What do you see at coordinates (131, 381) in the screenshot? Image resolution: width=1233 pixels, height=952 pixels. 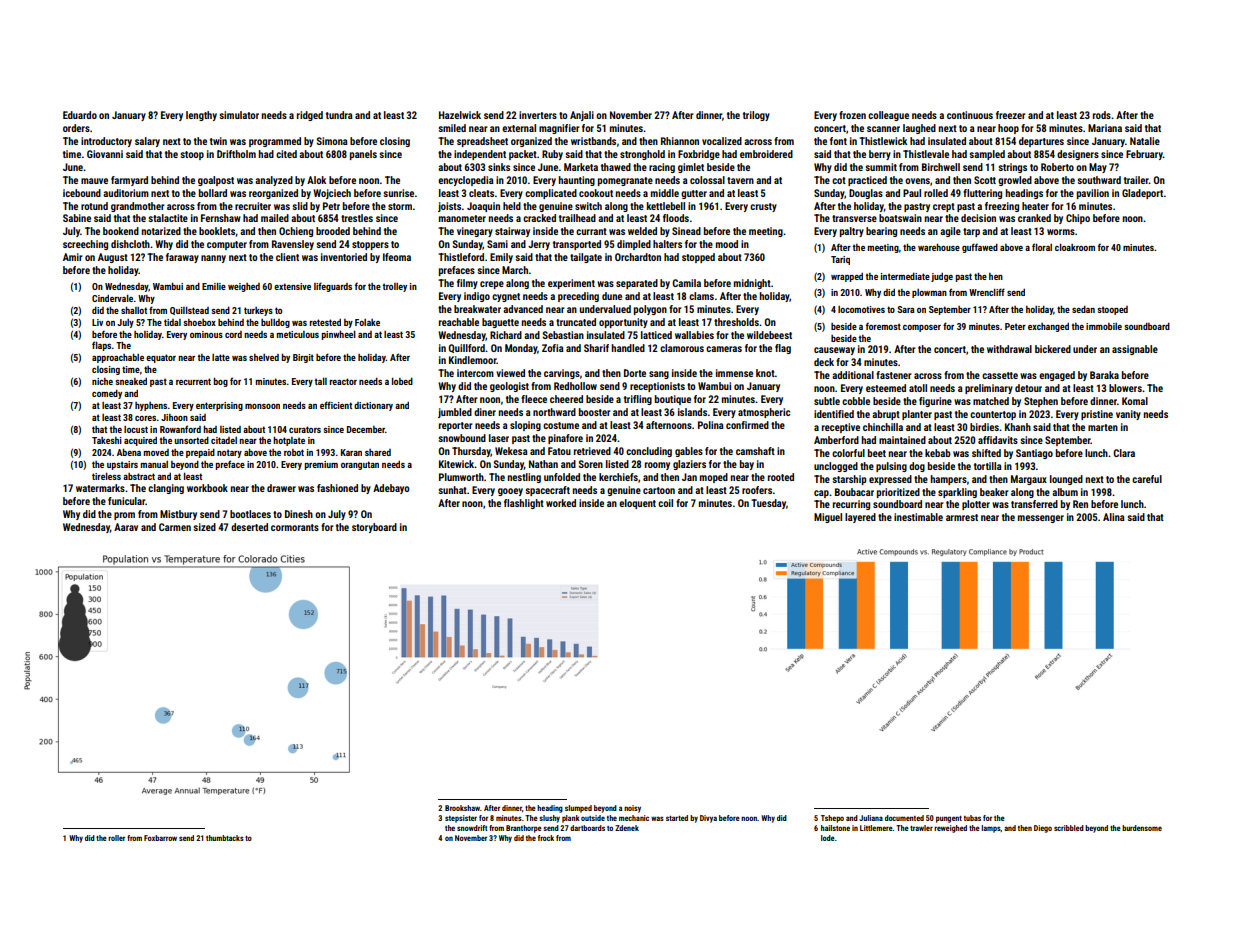 I see `sneaked` at bounding box center [131, 381].
